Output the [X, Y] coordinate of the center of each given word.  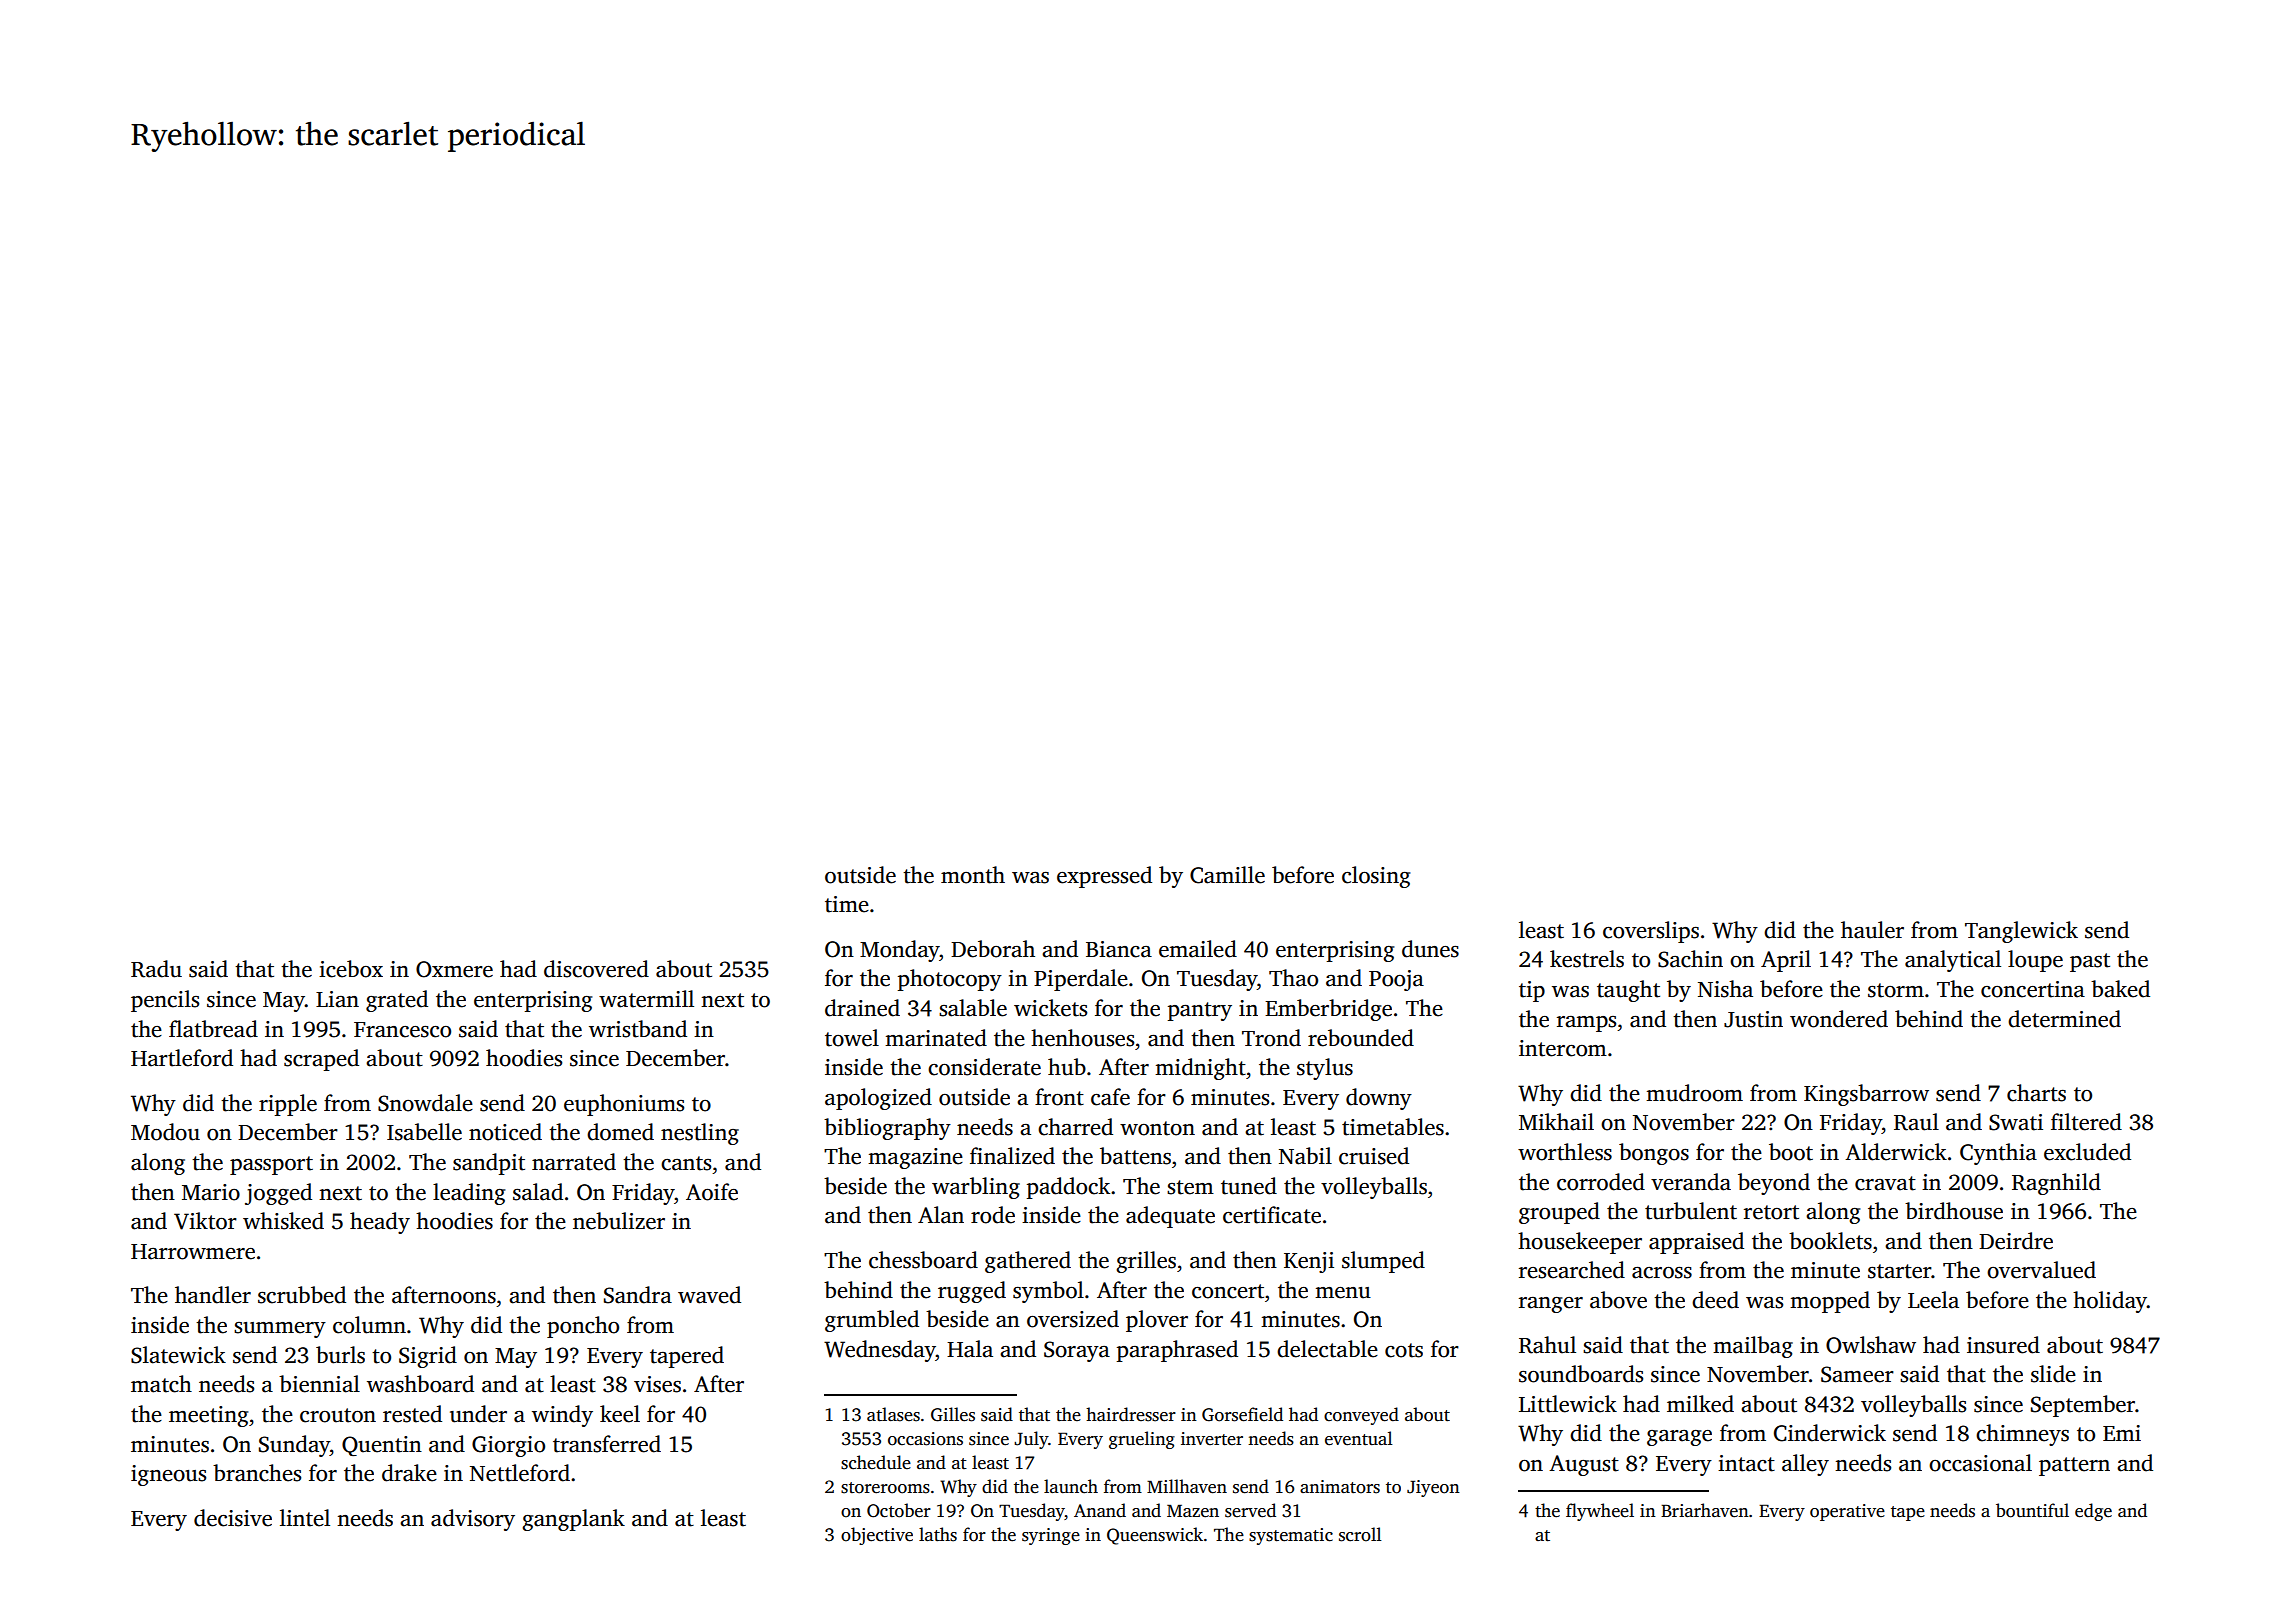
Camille [1227, 875]
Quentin [382, 1446]
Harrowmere [193, 1252]
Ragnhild [2056, 1184]
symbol [1048, 1292]
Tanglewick [2021, 932]
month [973, 875]
